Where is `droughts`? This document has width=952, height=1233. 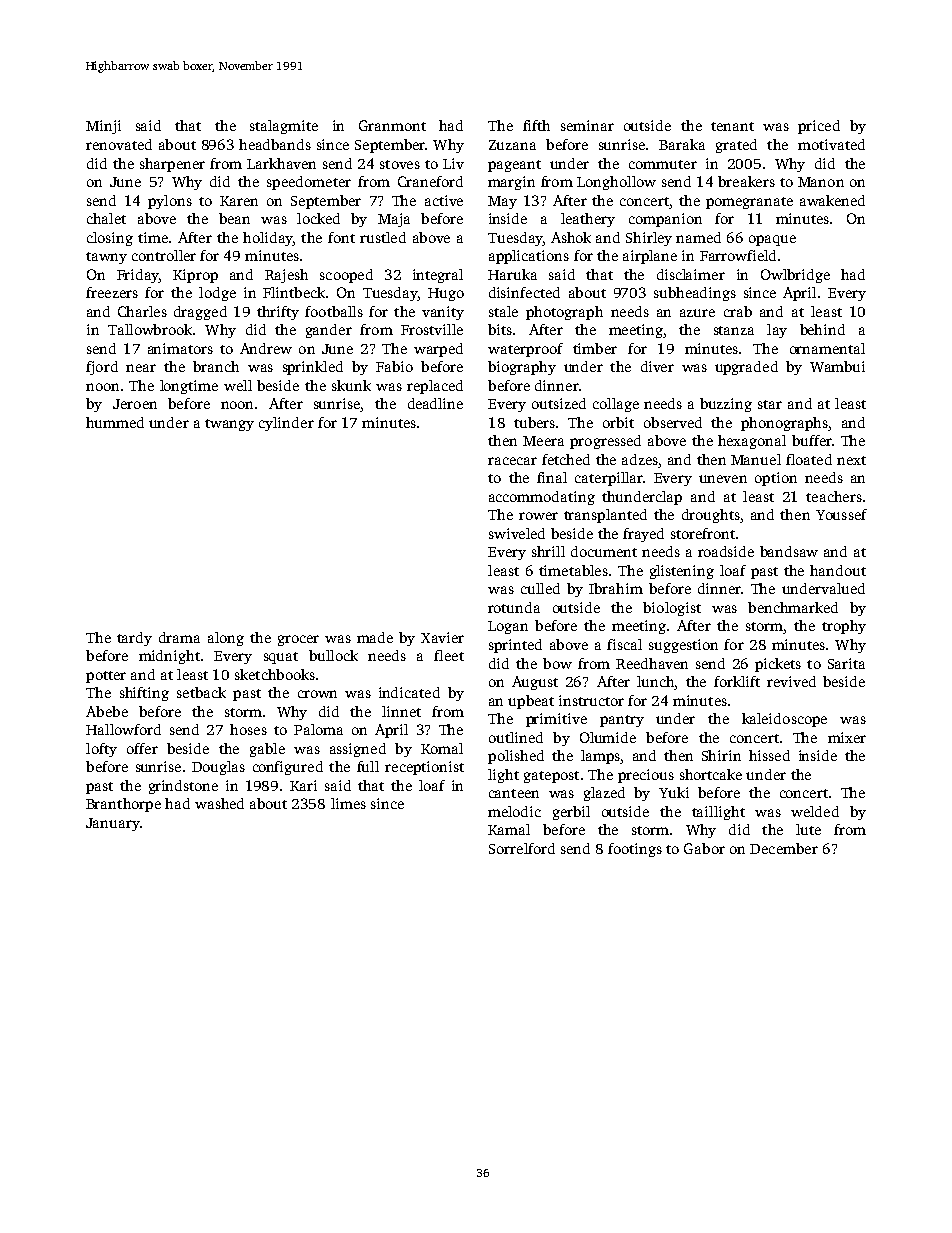
droughts is located at coordinates (711, 516).
